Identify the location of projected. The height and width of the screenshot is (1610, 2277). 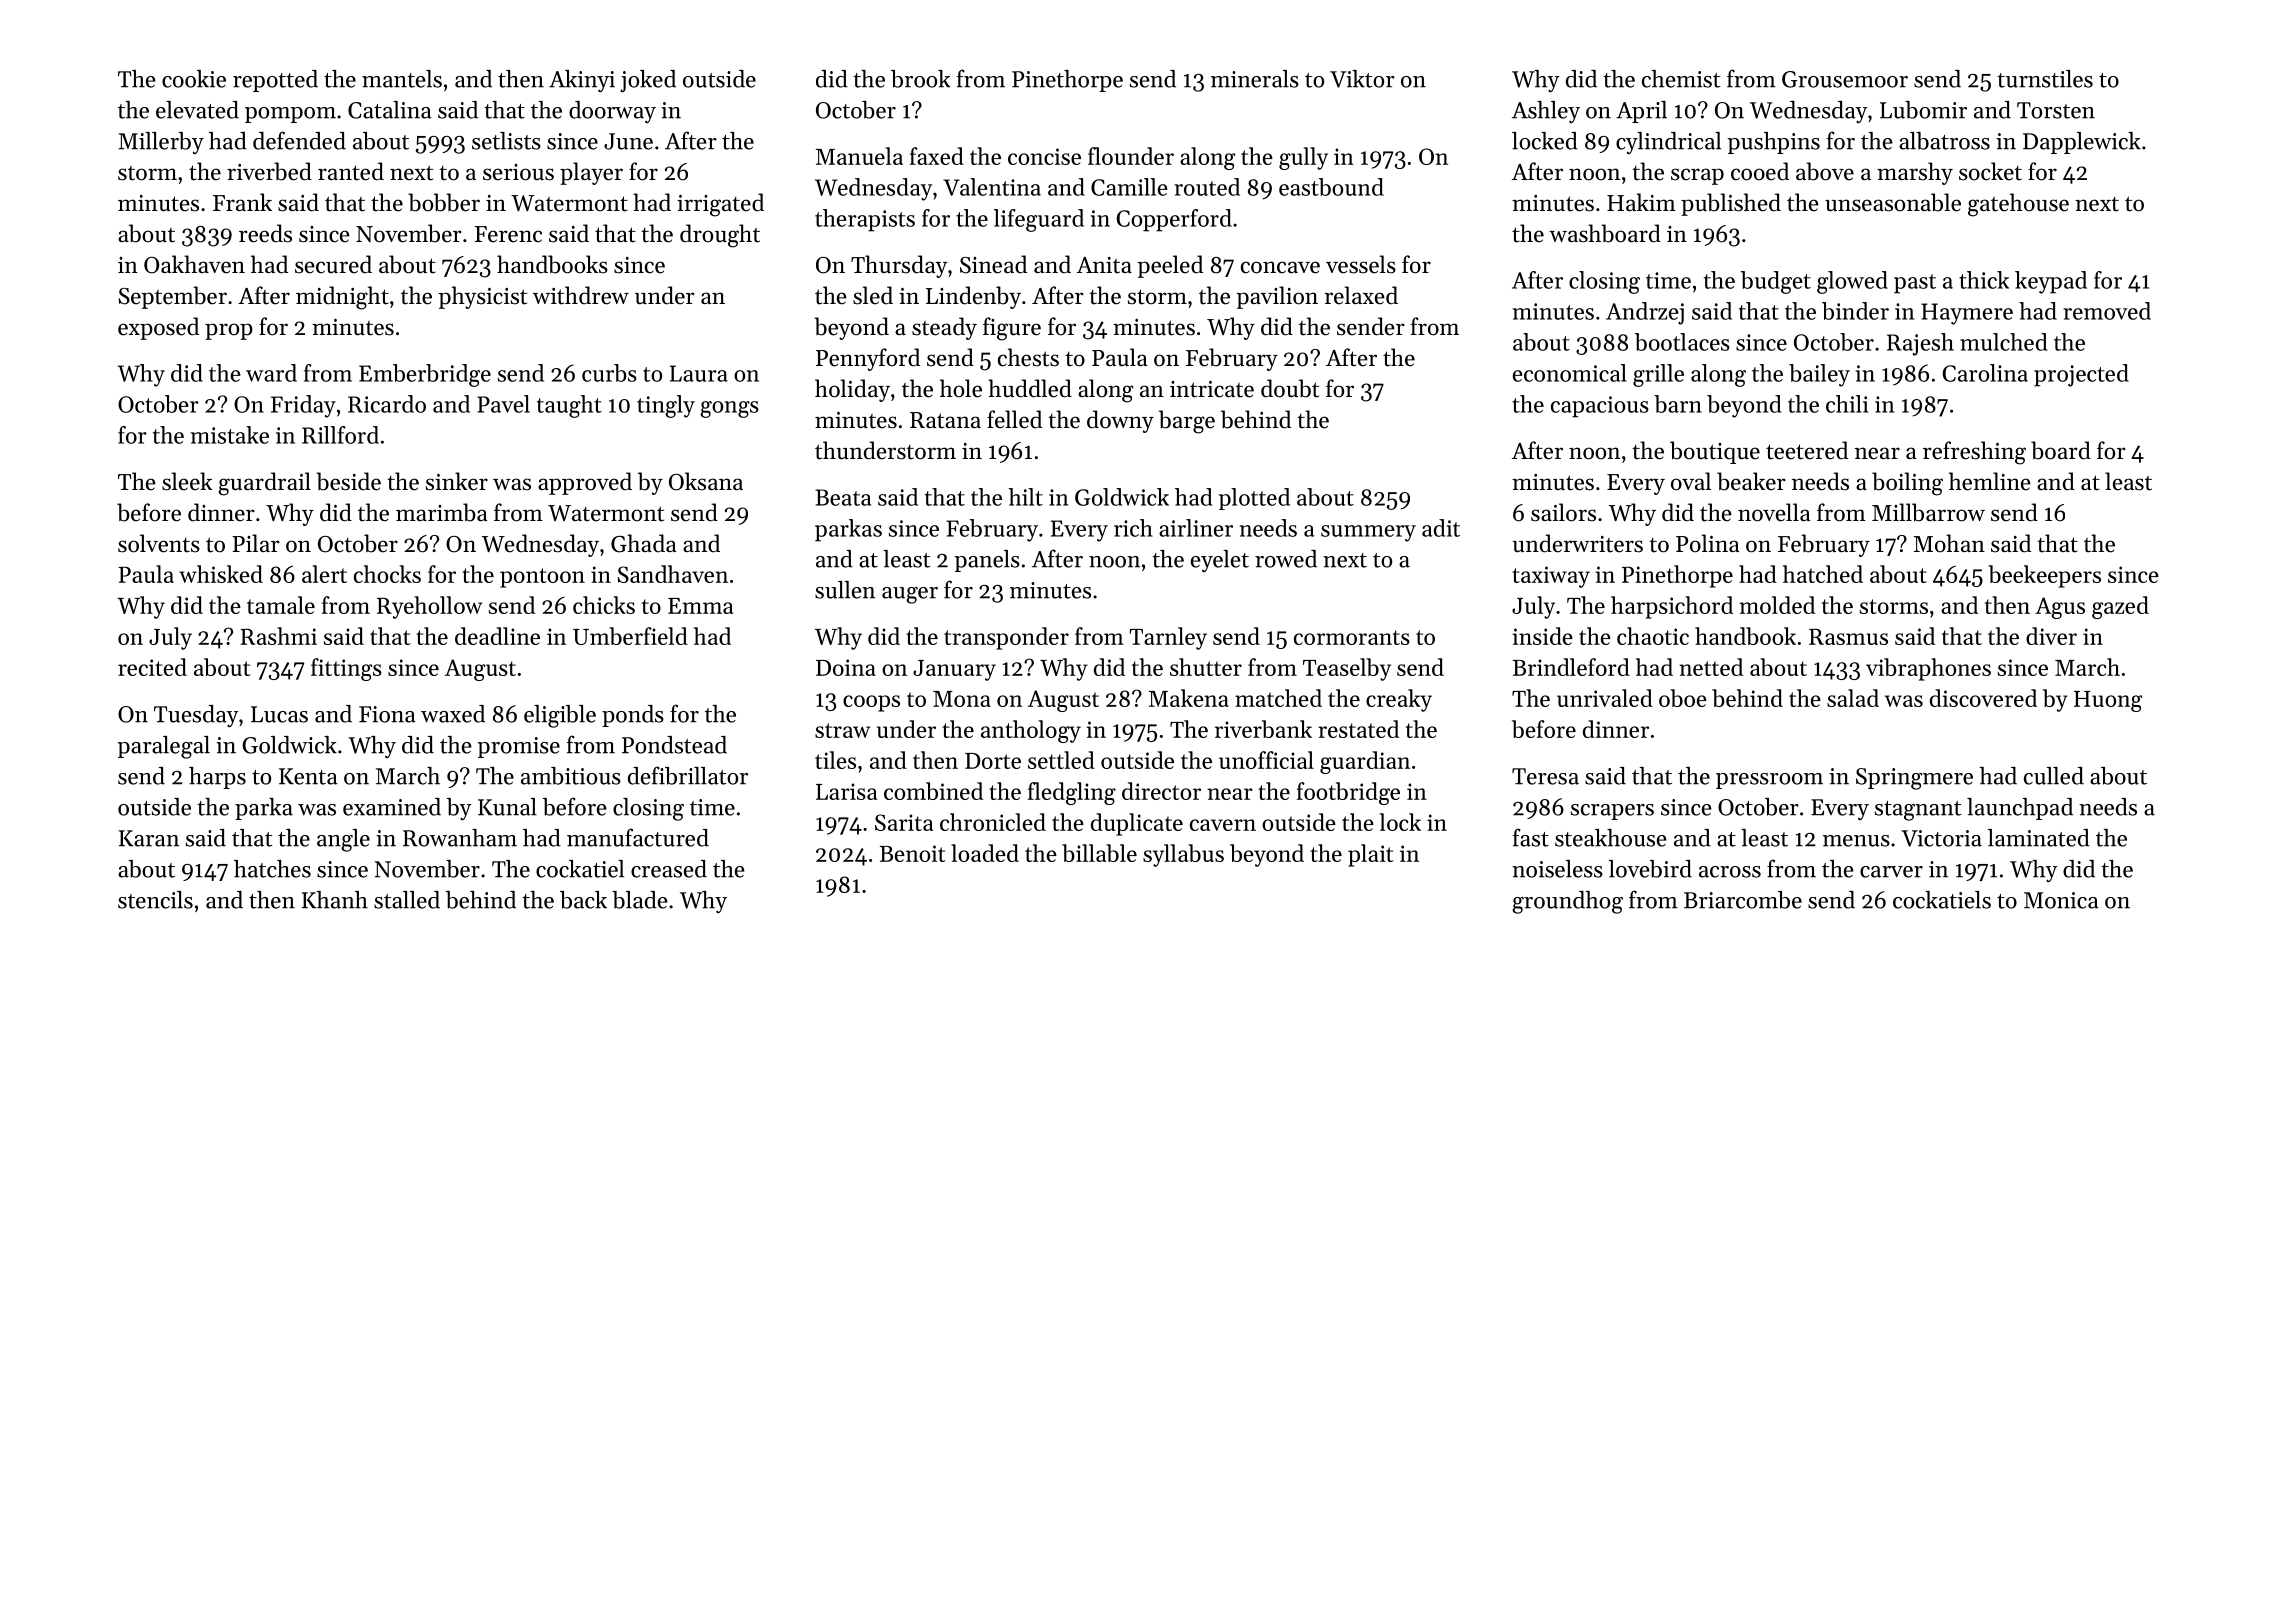
(2081, 375).
